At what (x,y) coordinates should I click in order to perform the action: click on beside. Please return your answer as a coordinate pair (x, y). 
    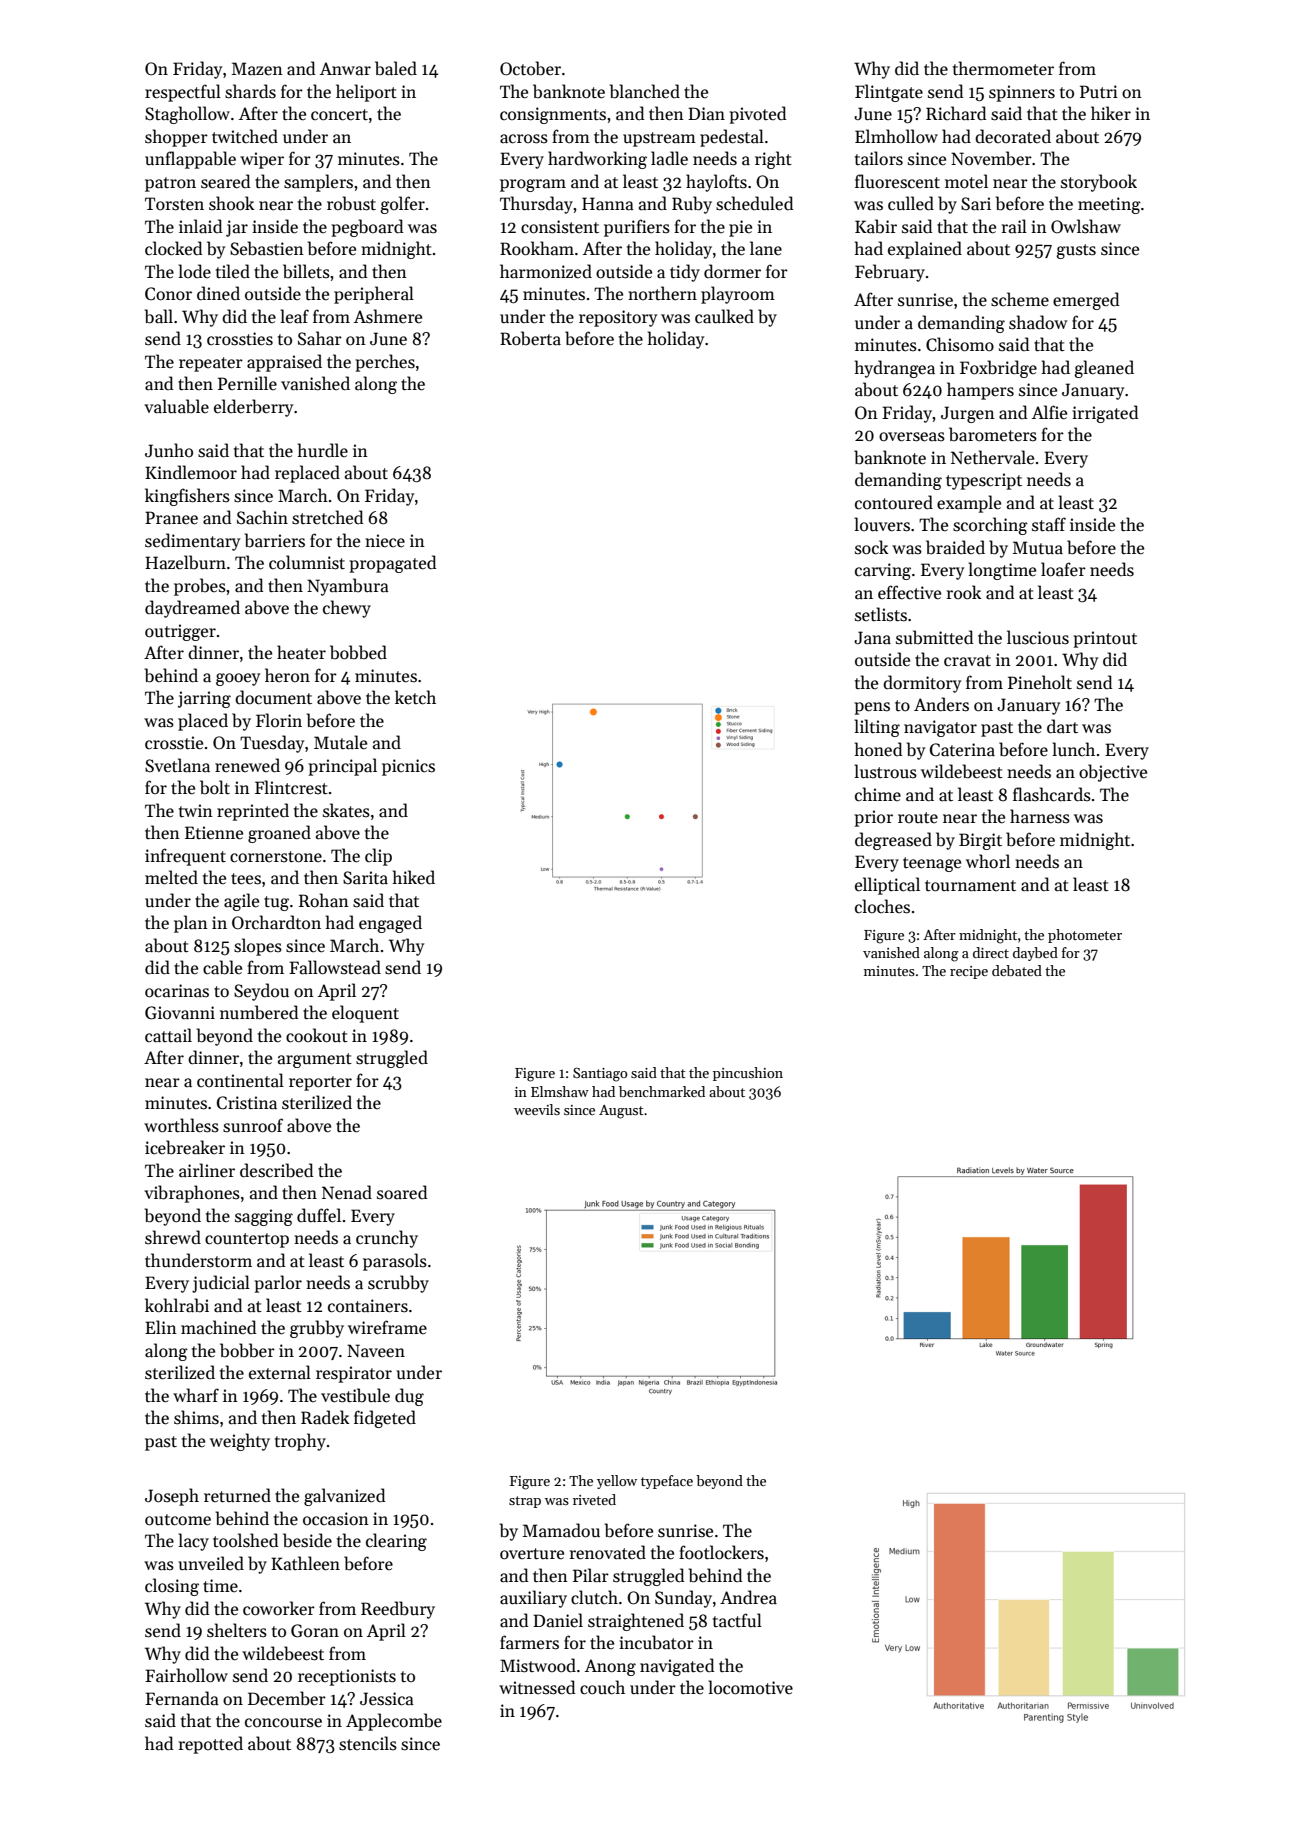
    Looking at the image, I should click on (307, 1540).
